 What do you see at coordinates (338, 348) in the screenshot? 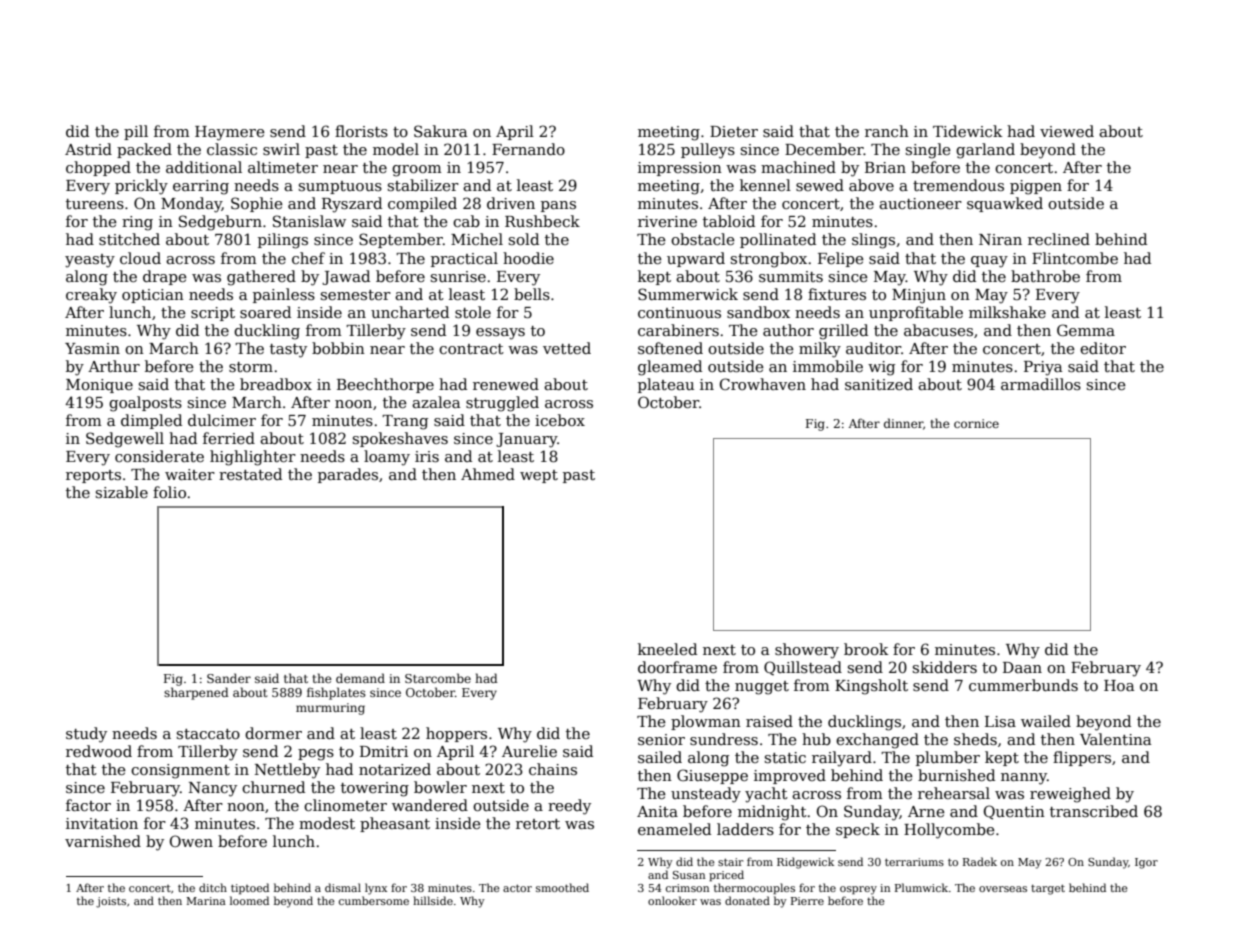
I see `bobbin` at bounding box center [338, 348].
